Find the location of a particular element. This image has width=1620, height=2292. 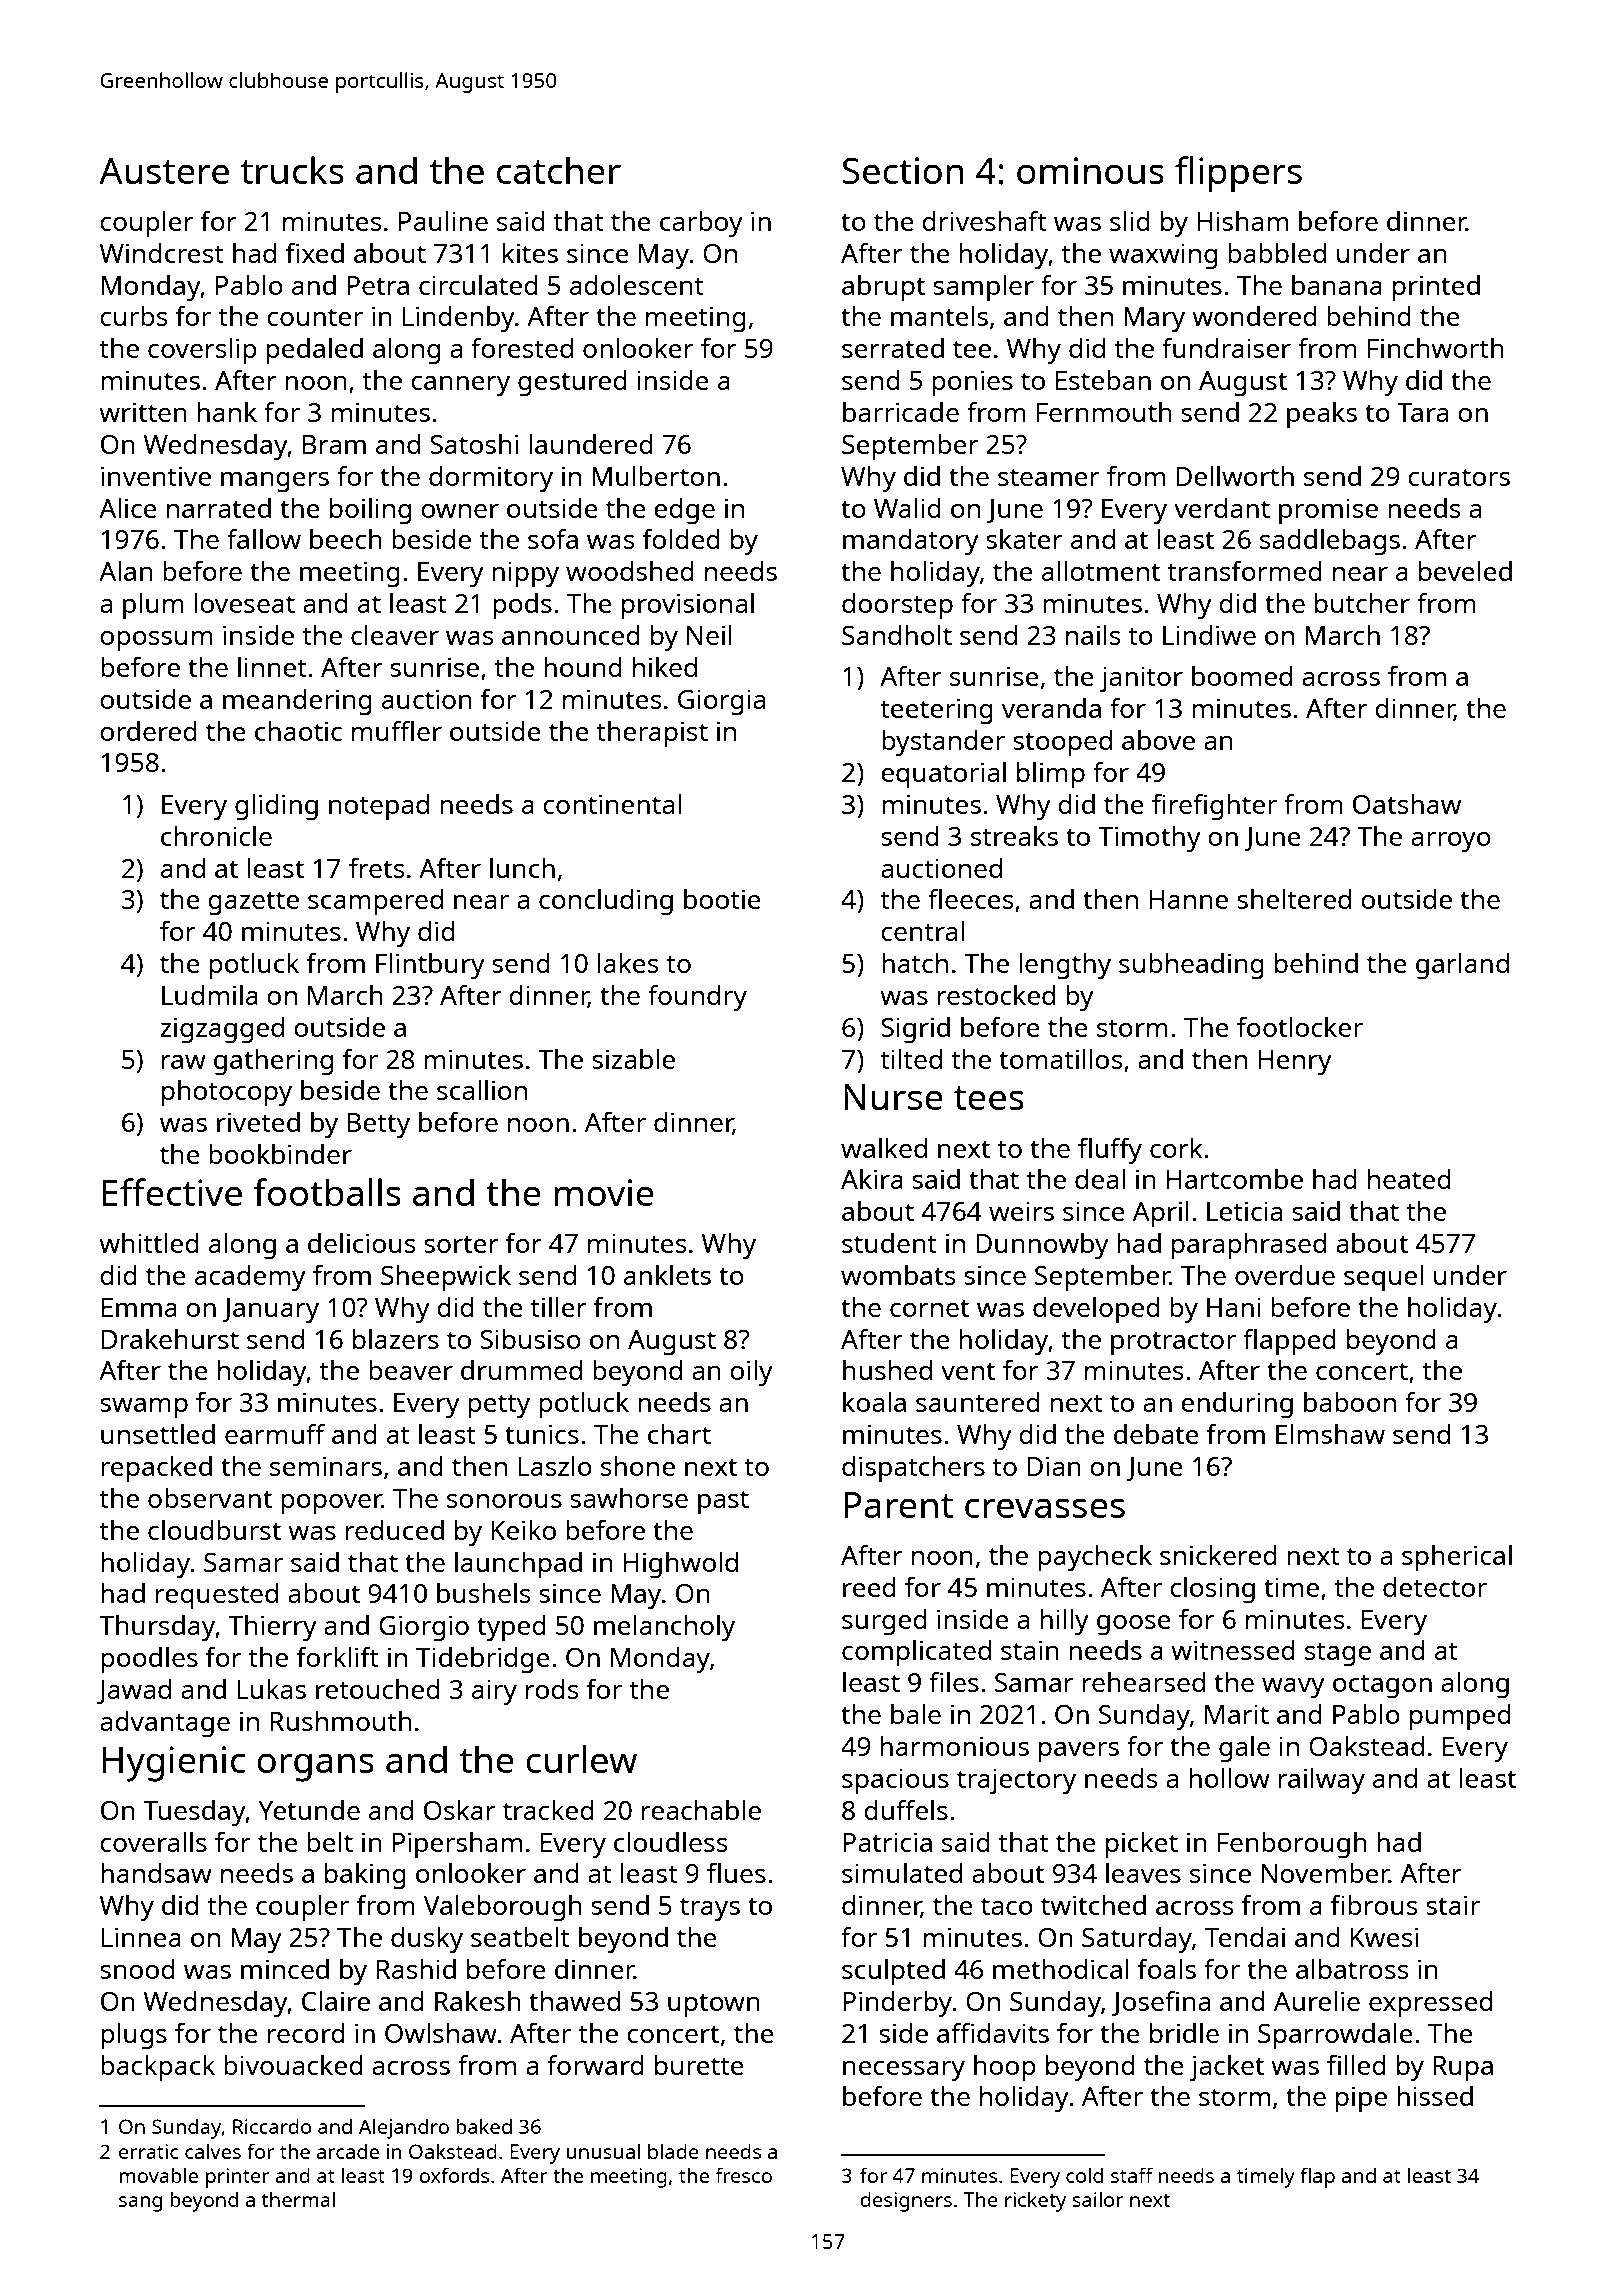

bivouacked is located at coordinates (293, 2065).
